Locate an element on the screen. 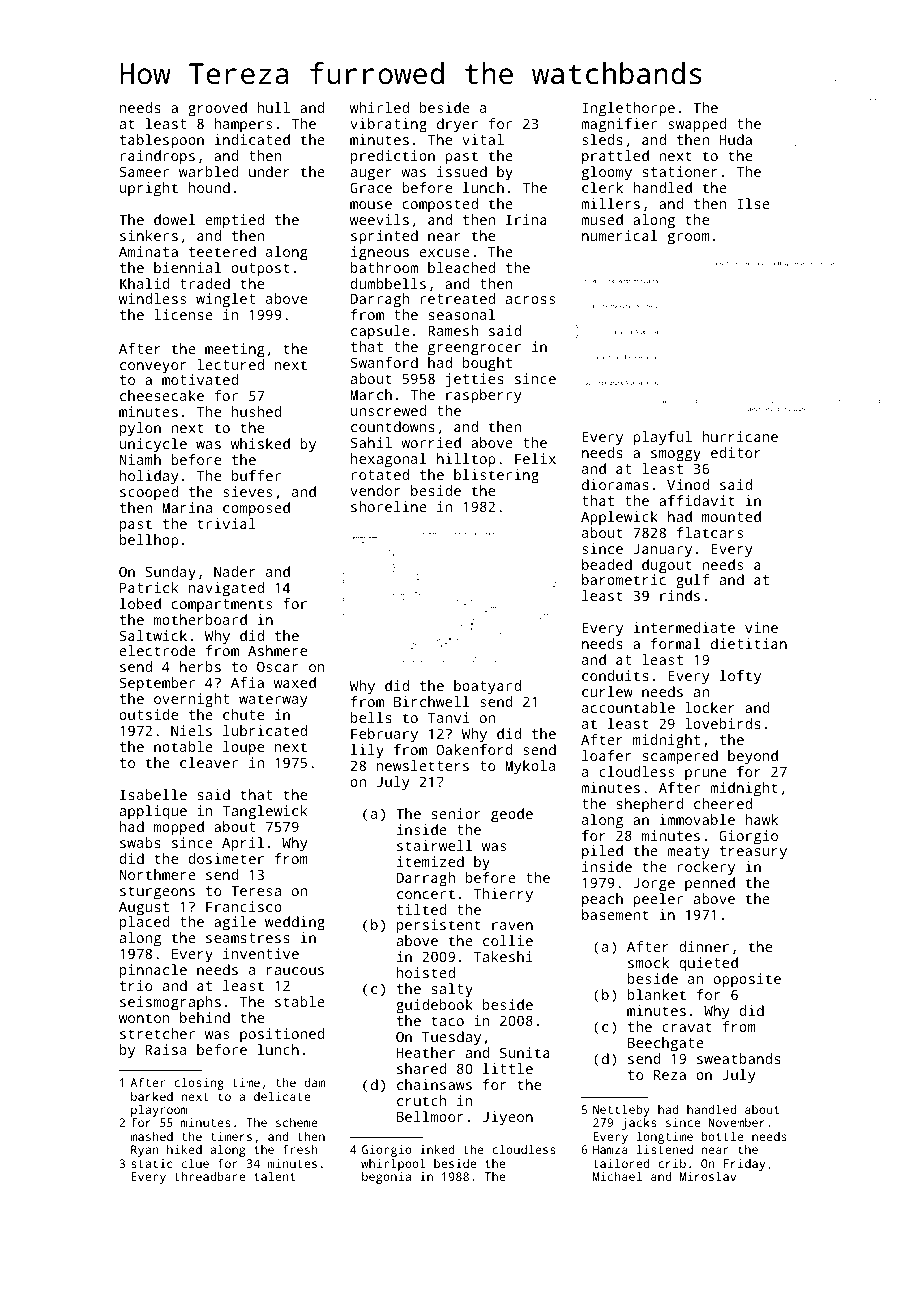 This screenshot has height=1316, width=908. vine is located at coordinates (761, 627).
